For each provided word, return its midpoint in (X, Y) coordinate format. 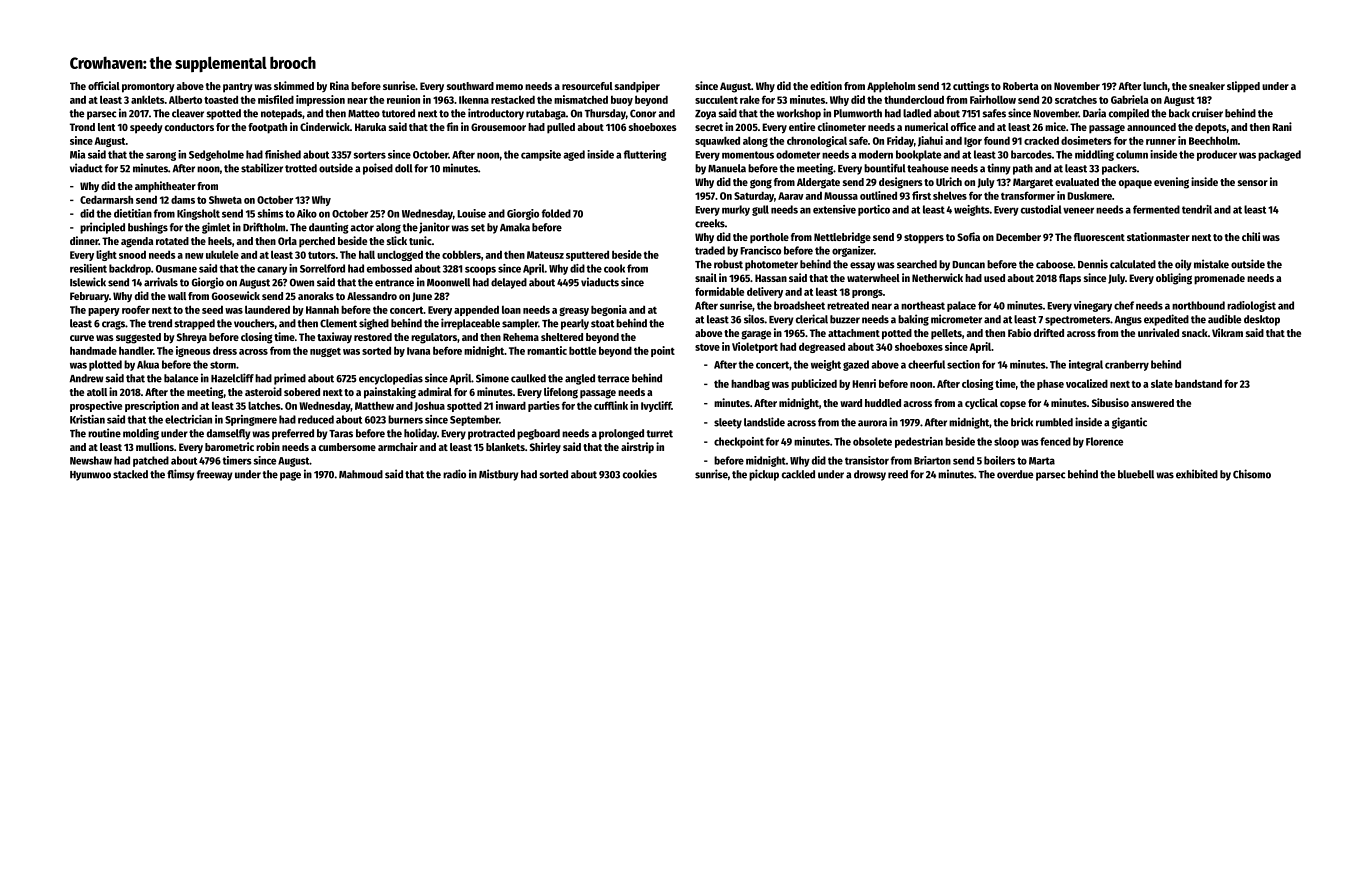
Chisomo (1252, 474)
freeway (215, 475)
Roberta (1020, 86)
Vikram (1227, 332)
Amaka (515, 227)
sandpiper (637, 87)
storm (223, 365)
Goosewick (236, 295)
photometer (771, 265)
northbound (1198, 305)
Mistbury (499, 475)
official (104, 85)
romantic (547, 350)
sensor (1253, 183)
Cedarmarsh (106, 199)
